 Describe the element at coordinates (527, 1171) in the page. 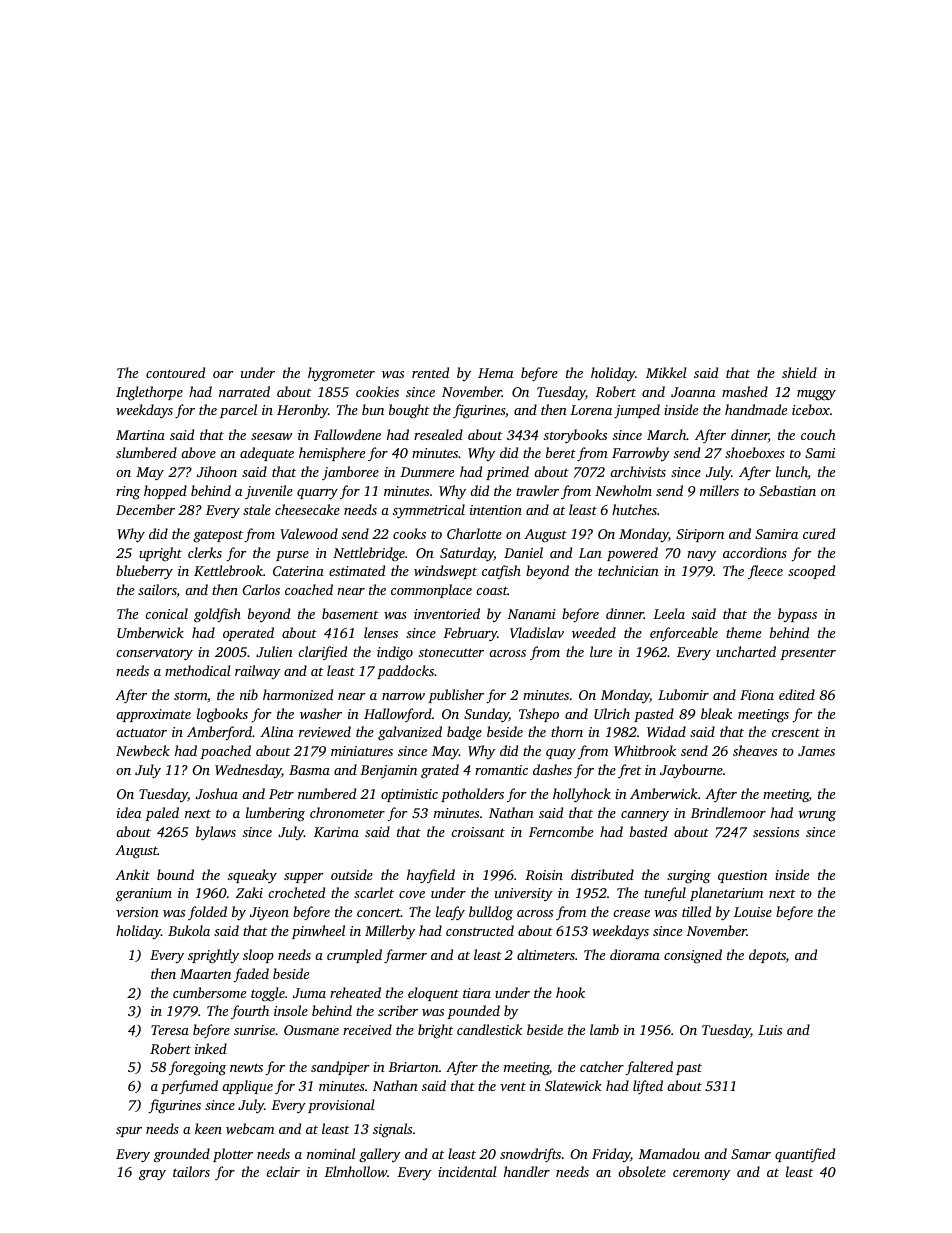

I see `handler` at that location.
